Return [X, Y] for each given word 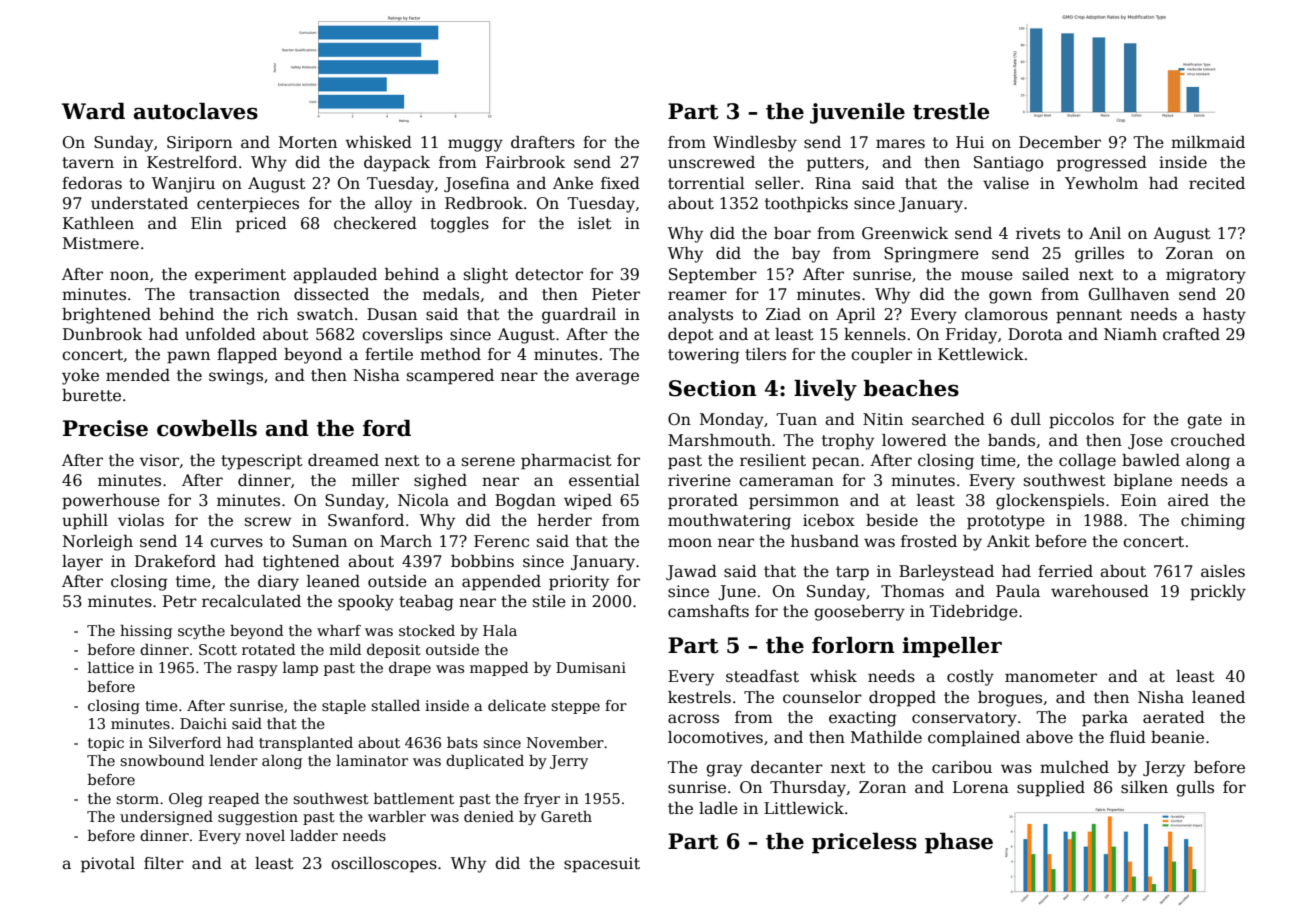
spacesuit [602, 865]
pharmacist [566, 462]
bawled [1151, 460]
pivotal [108, 865]
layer [82, 563]
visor [160, 461]
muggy [475, 145]
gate [1204, 421]
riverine [699, 480]
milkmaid [1208, 142]
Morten [308, 142]
